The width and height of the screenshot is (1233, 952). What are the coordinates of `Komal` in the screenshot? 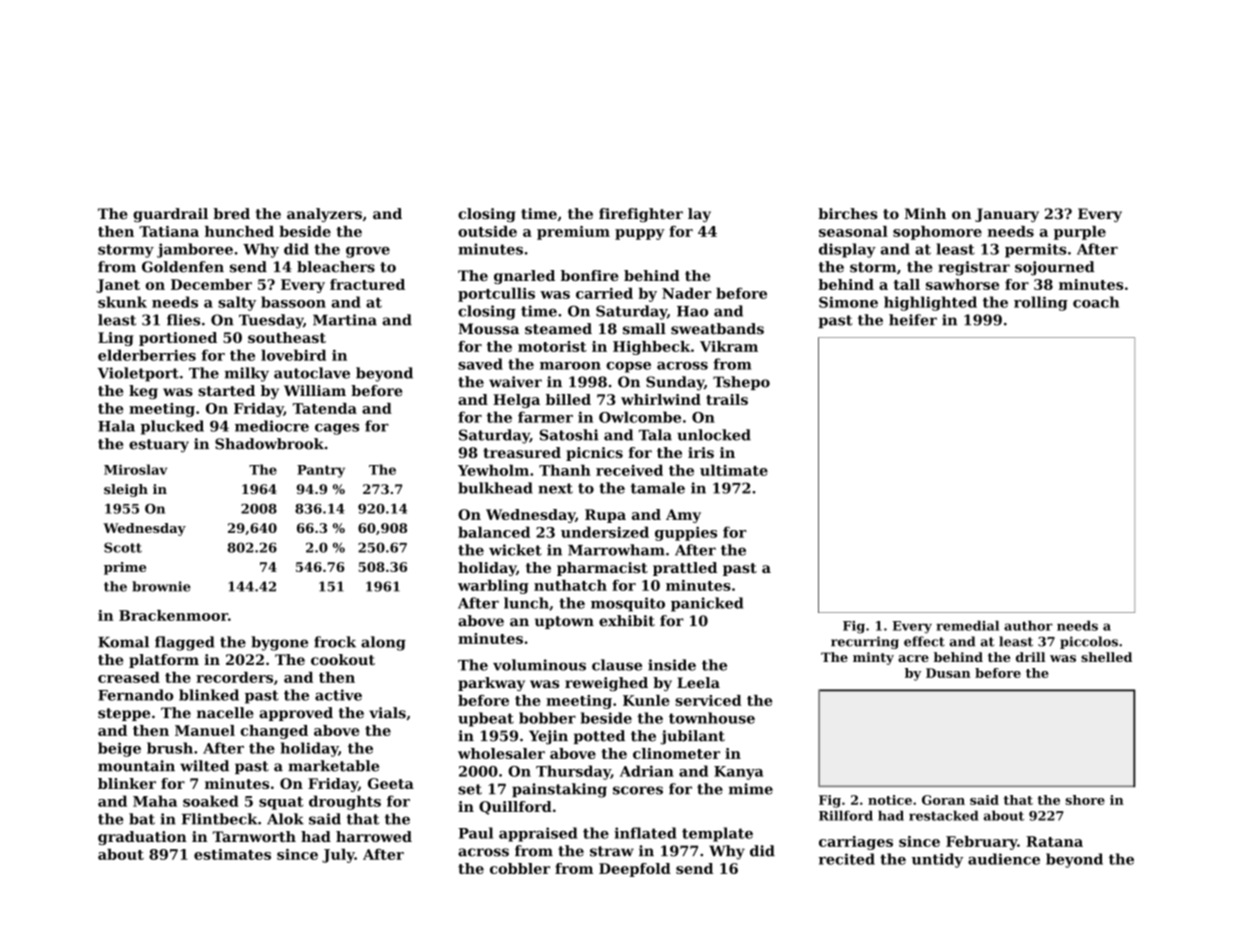 It's located at (123, 642).
